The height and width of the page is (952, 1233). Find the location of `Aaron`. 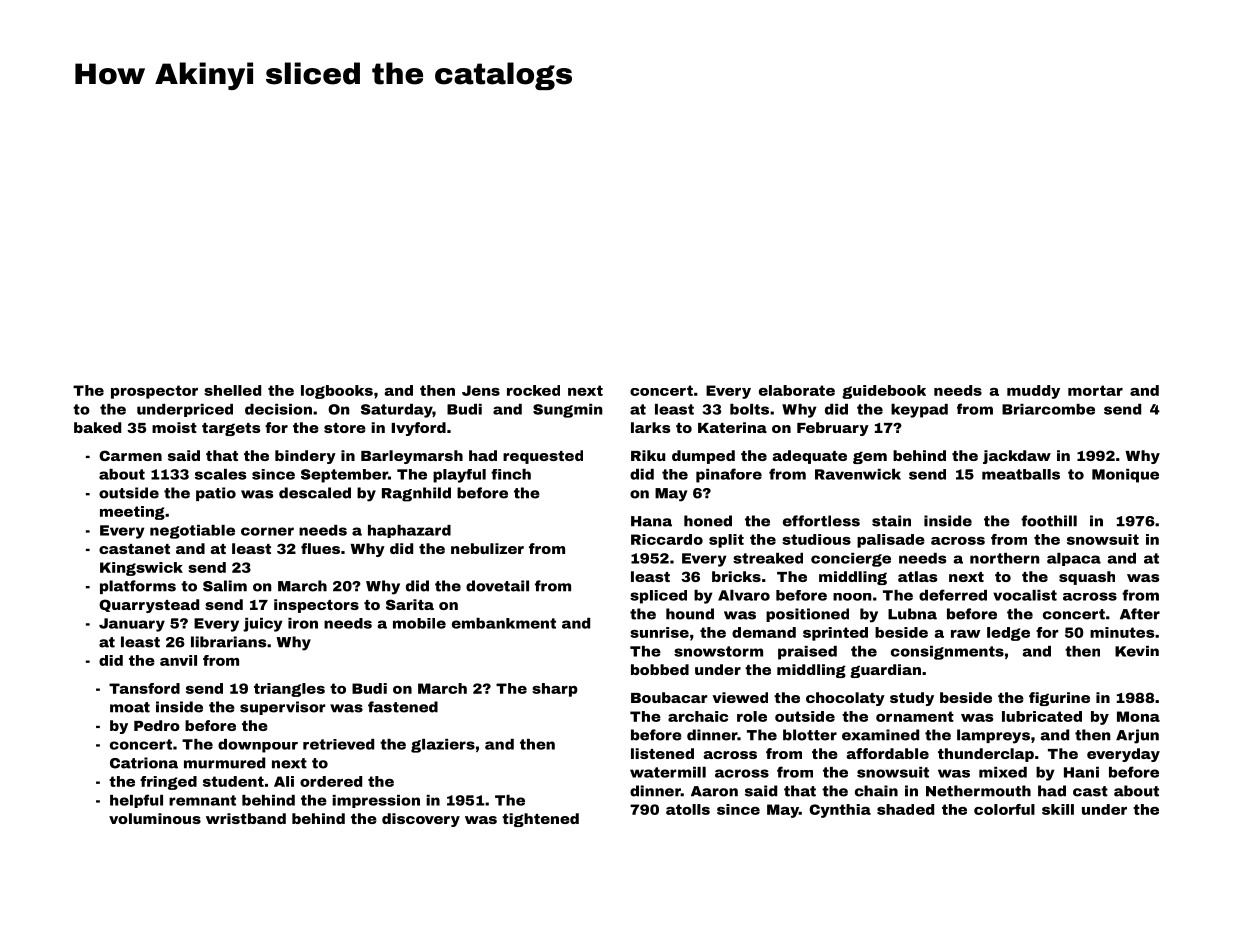

Aaron is located at coordinates (714, 791).
